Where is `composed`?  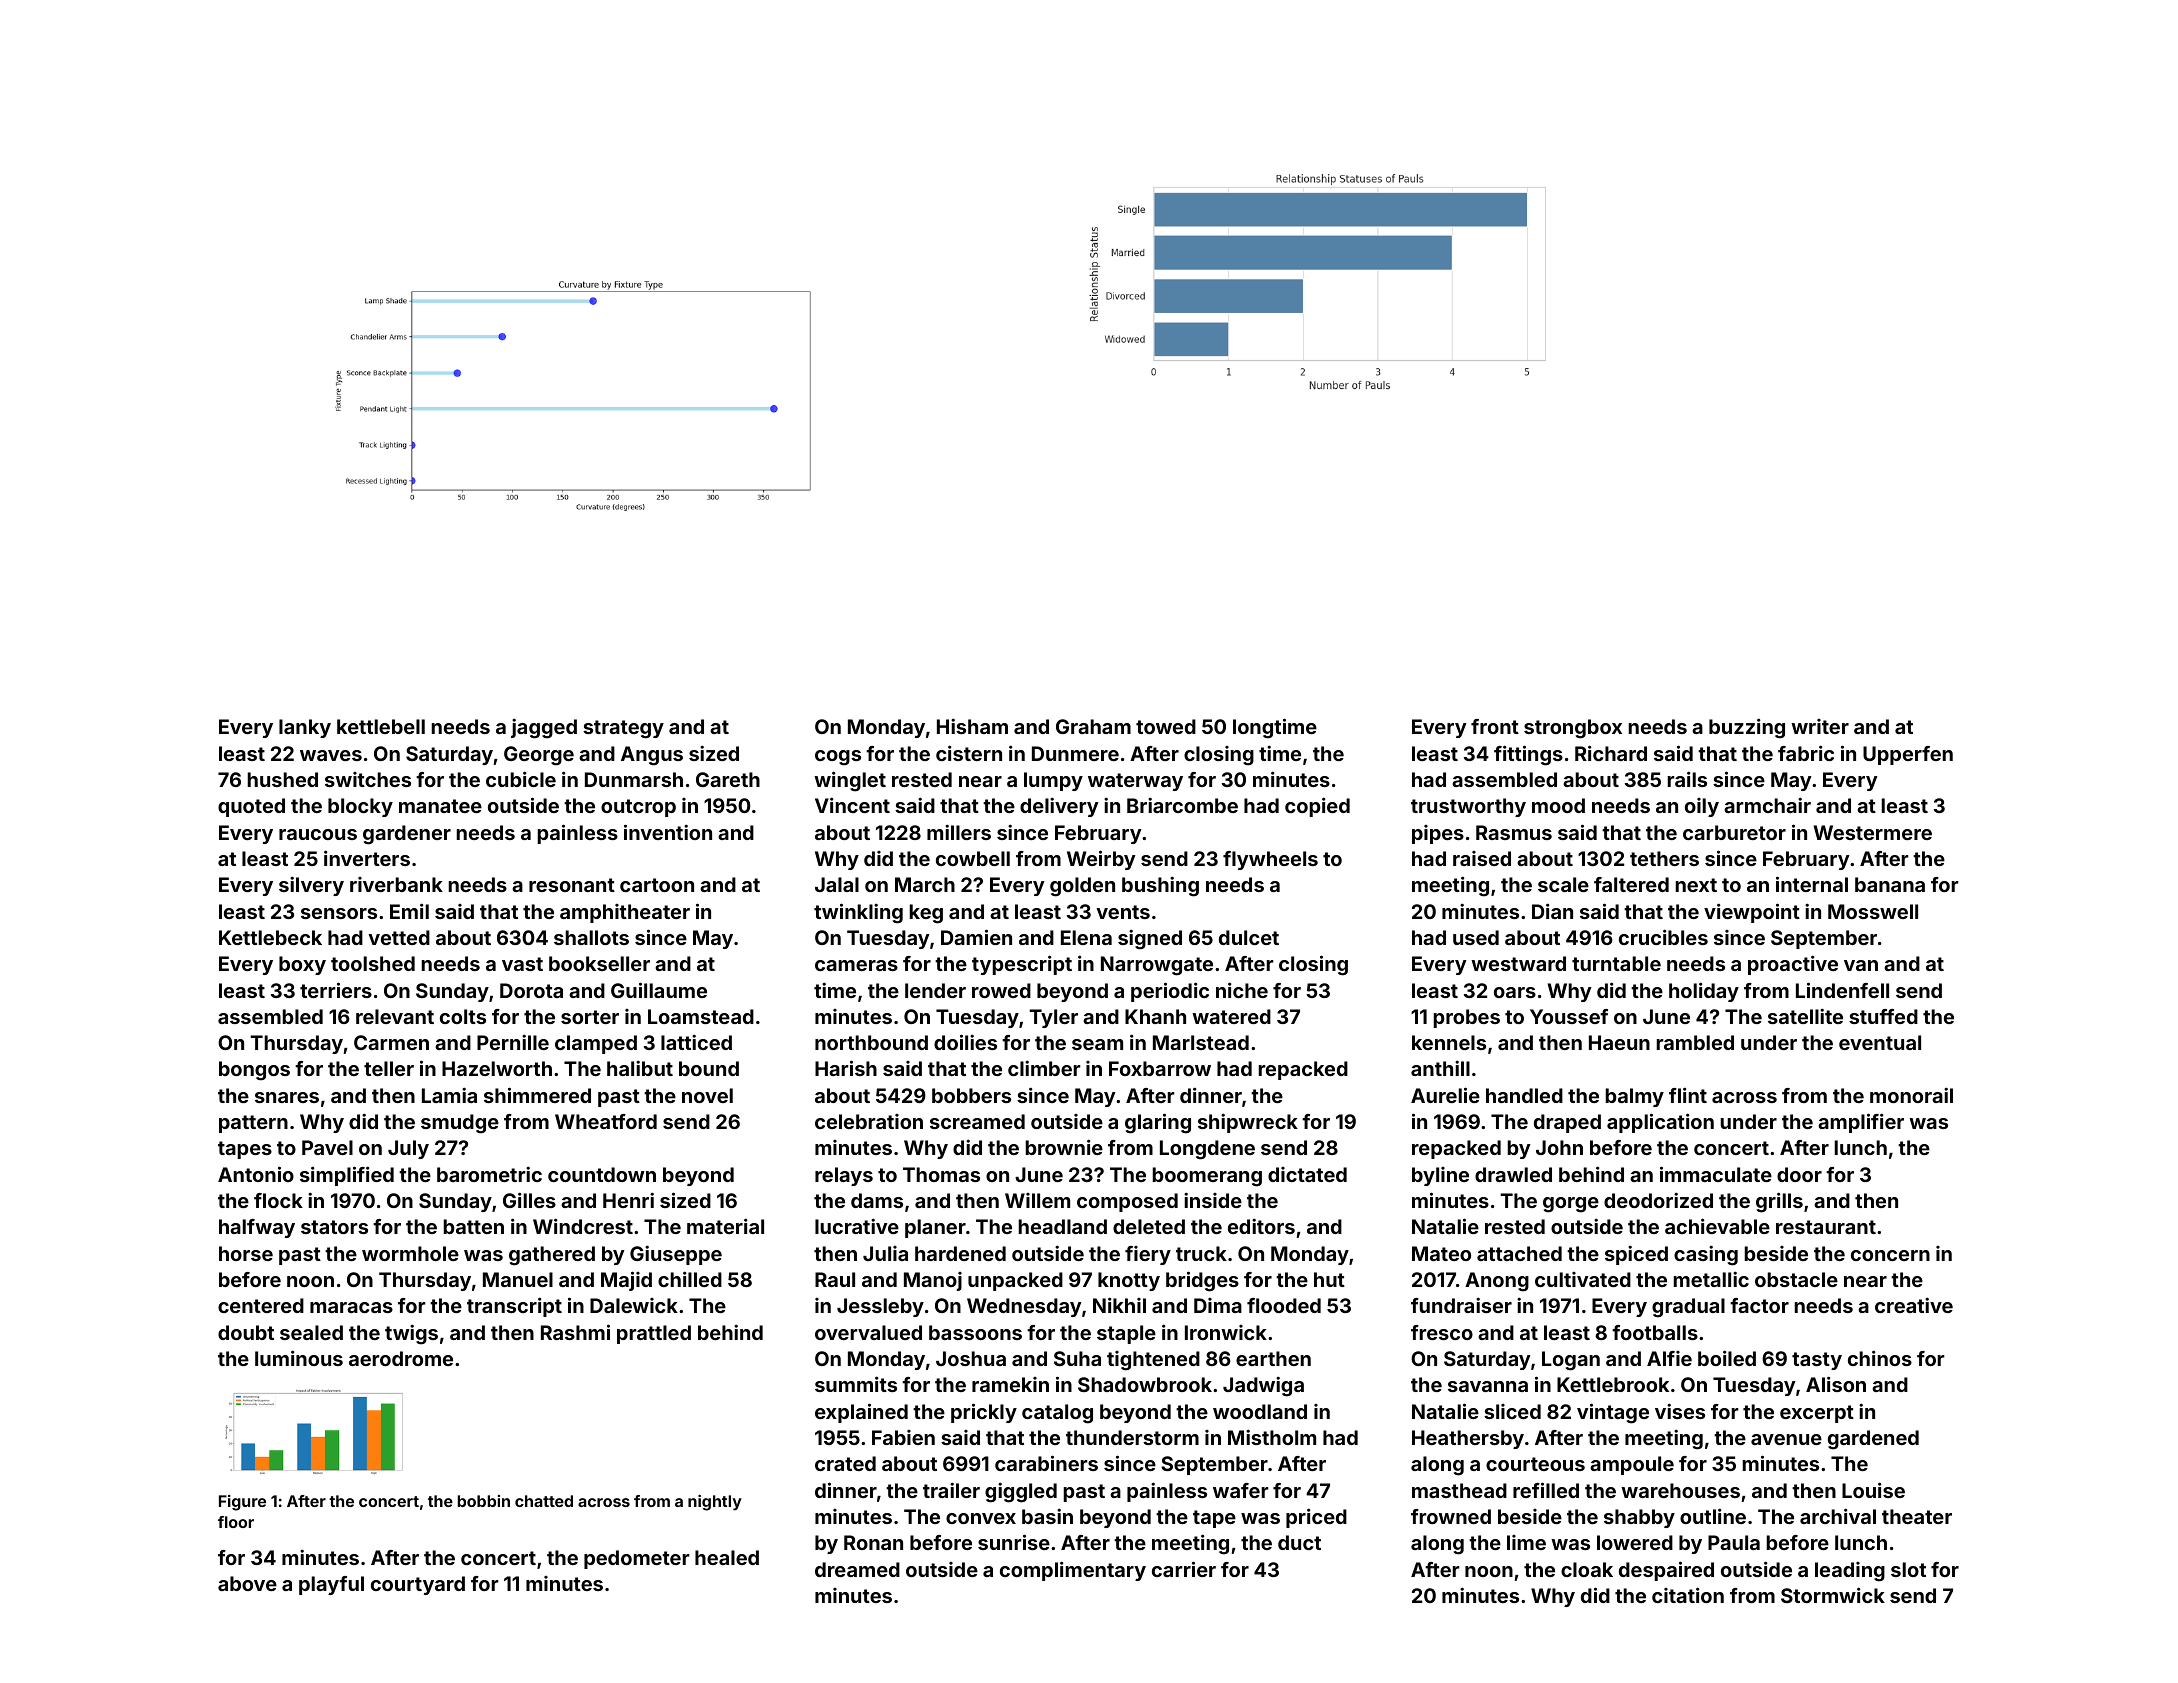 composed is located at coordinates (1127, 1202).
